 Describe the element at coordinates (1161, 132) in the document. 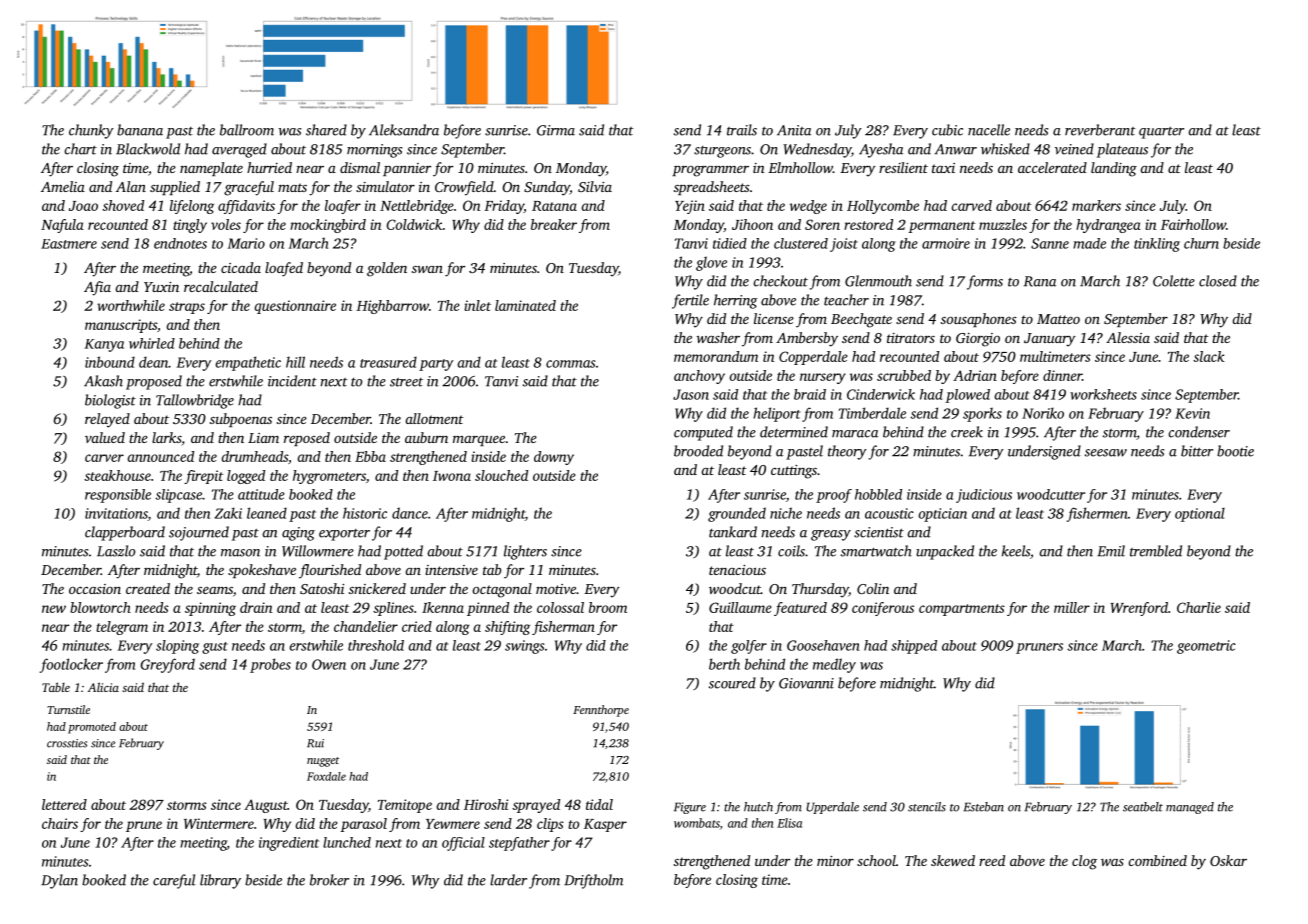

I see `quarter` at that location.
